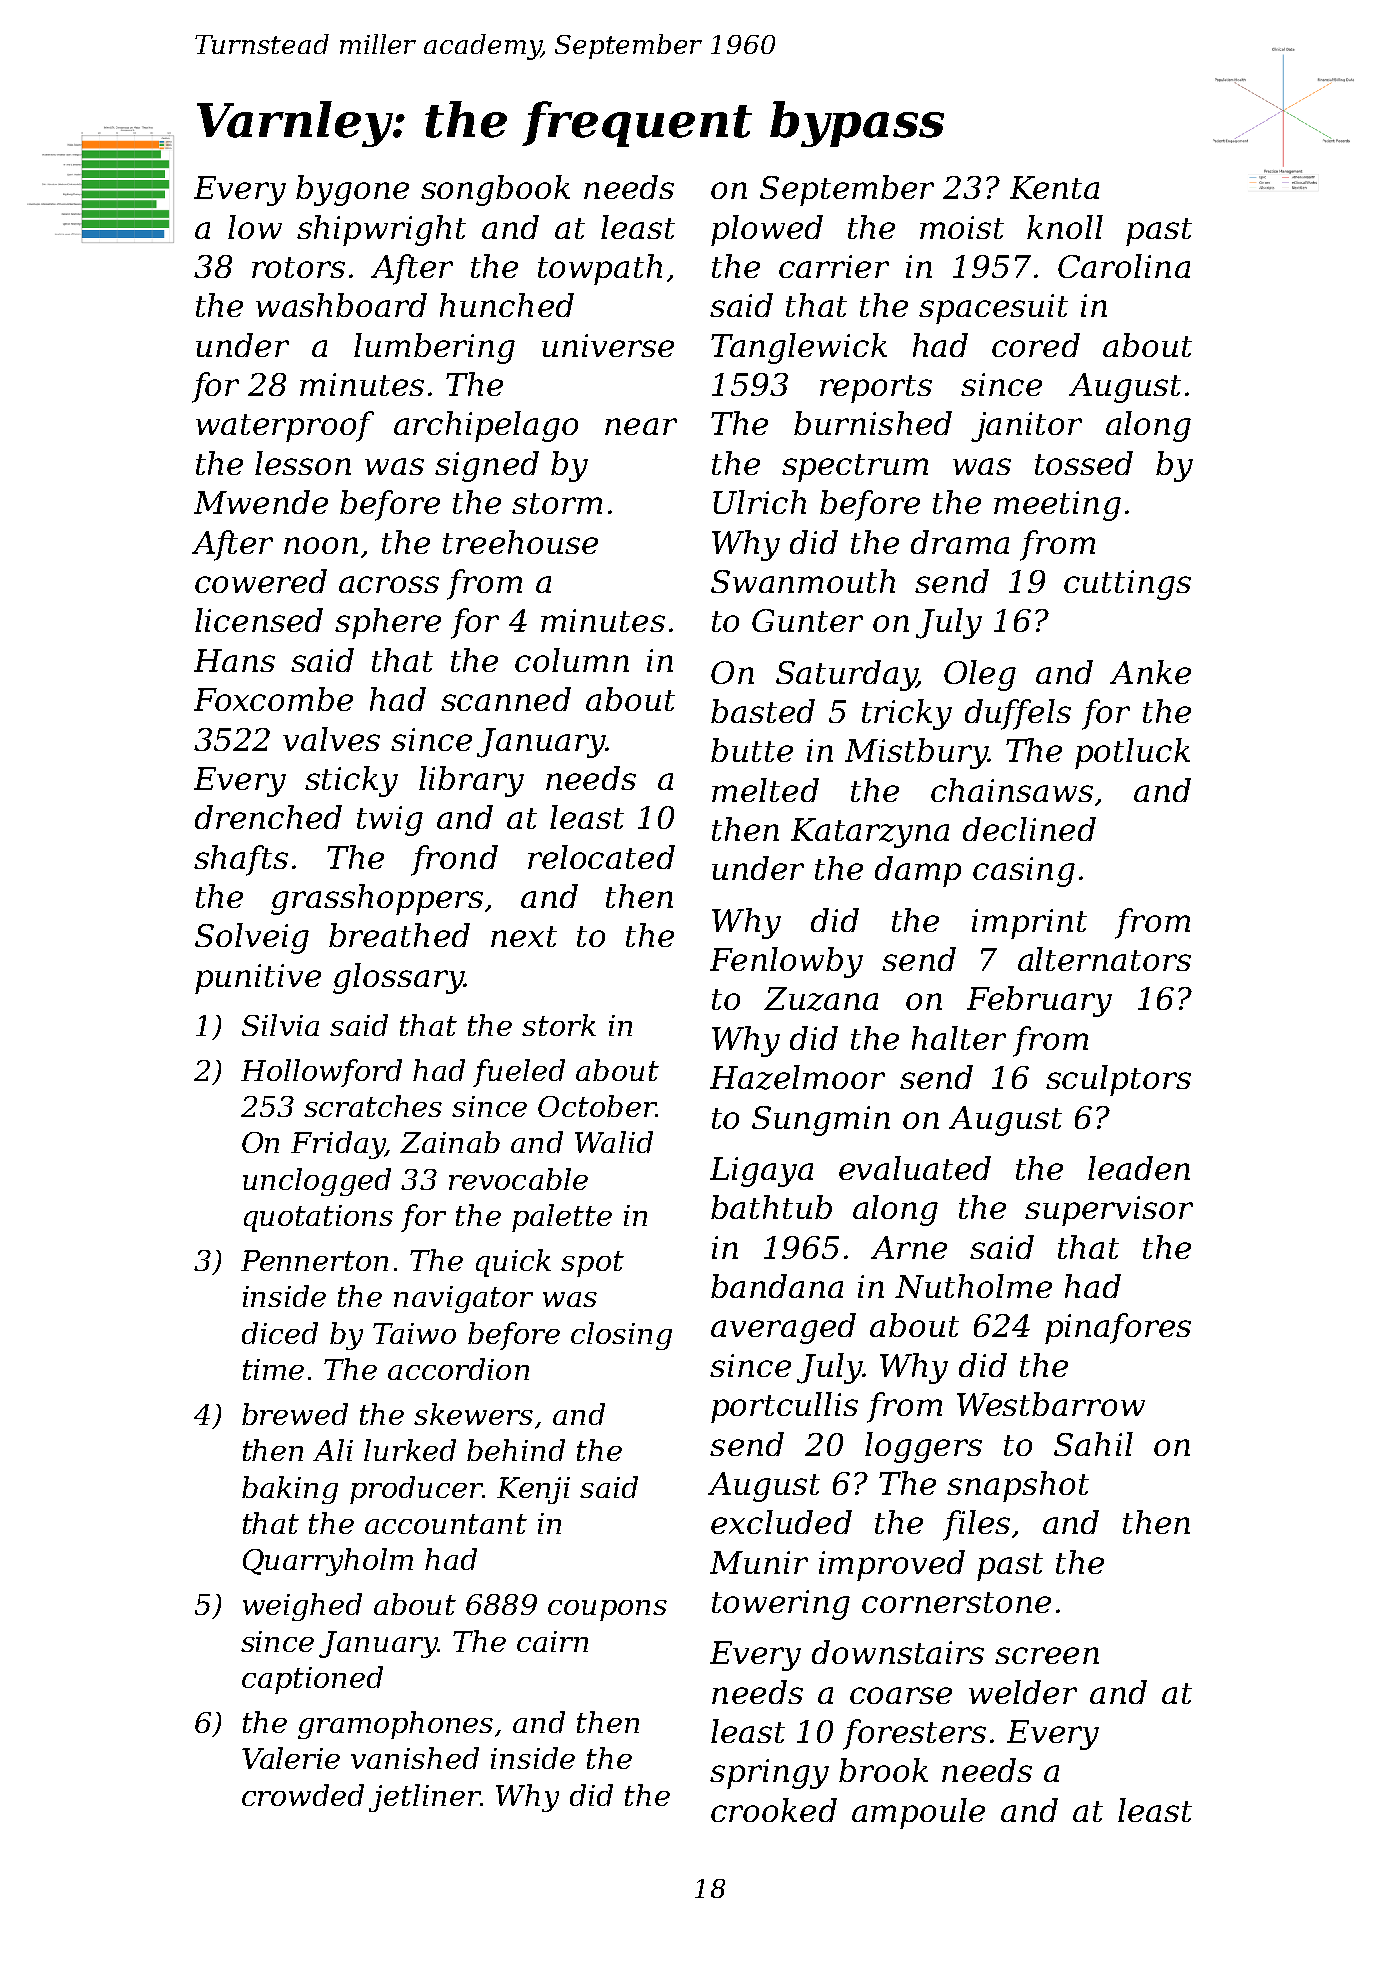  What do you see at coordinates (303, 1795) in the screenshot?
I see `crowded` at bounding box center [303, 1795].
